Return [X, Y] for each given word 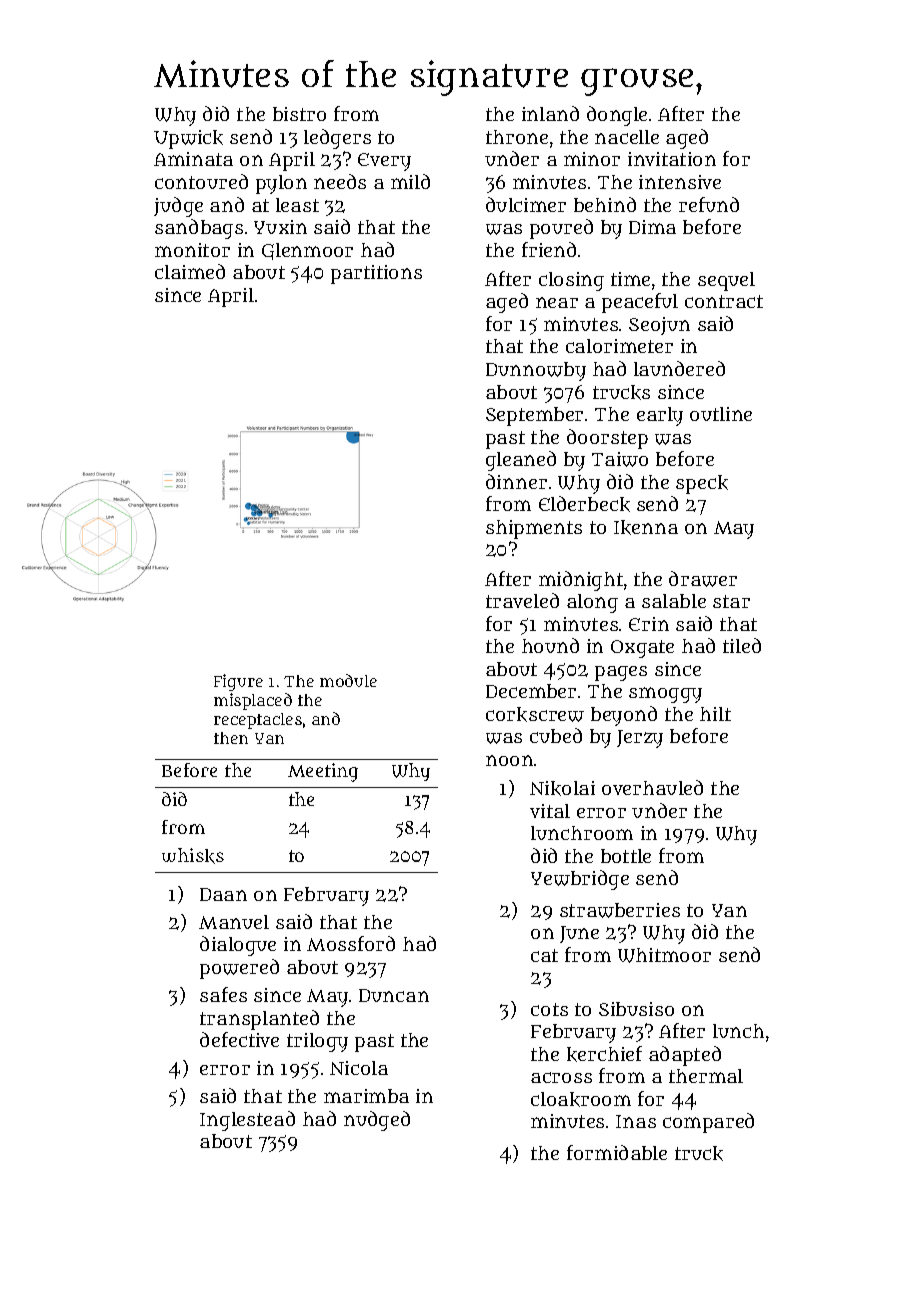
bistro [299, 114]
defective [239, 1039]
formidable [617, 1152]
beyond [624, 716]
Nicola [359, 1068]
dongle [617, 116]
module [348, 680]
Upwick [188, 139]
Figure [238, 682]
